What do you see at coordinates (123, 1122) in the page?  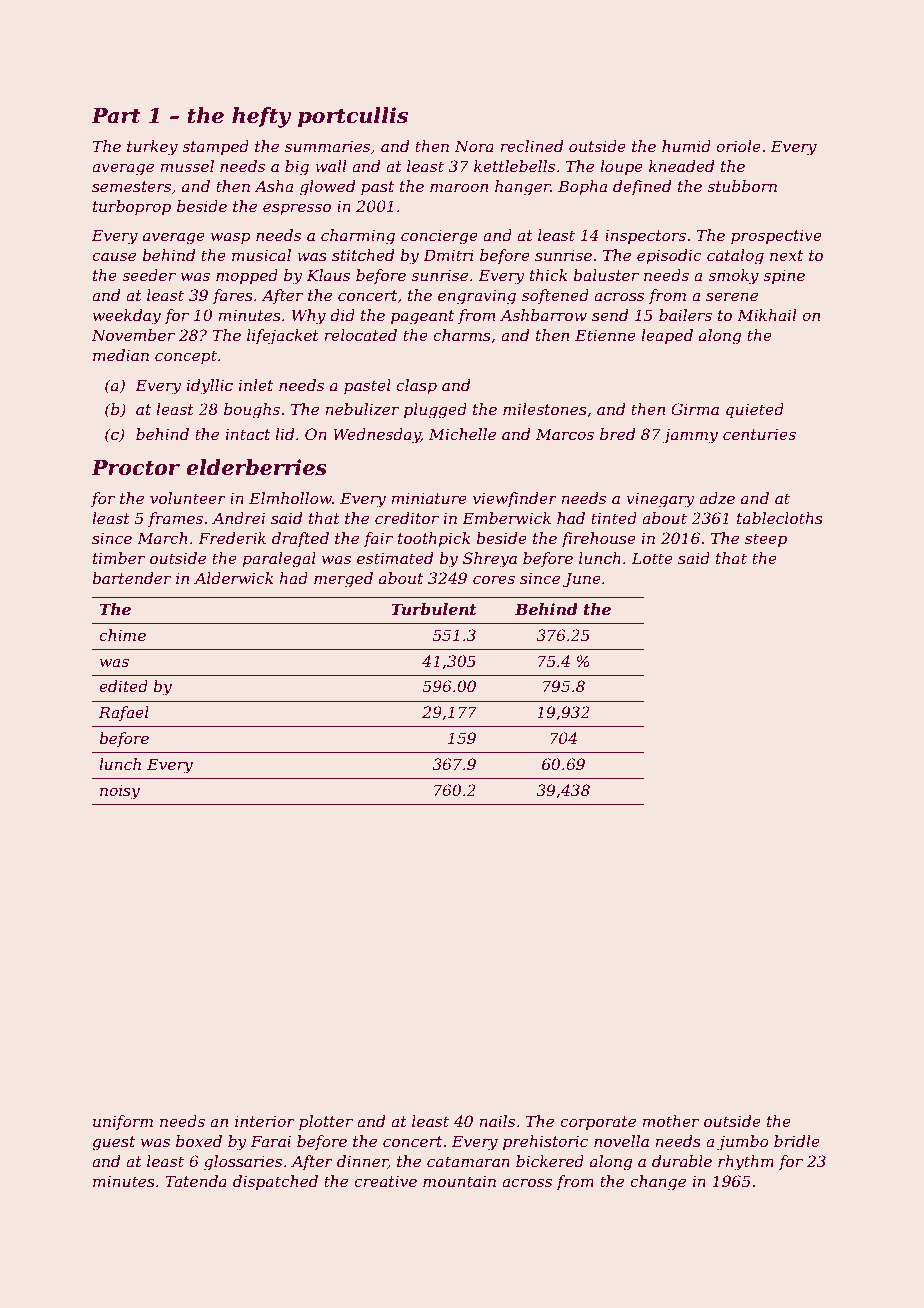 I see `uniform` at bounding box center [123, 1122].
